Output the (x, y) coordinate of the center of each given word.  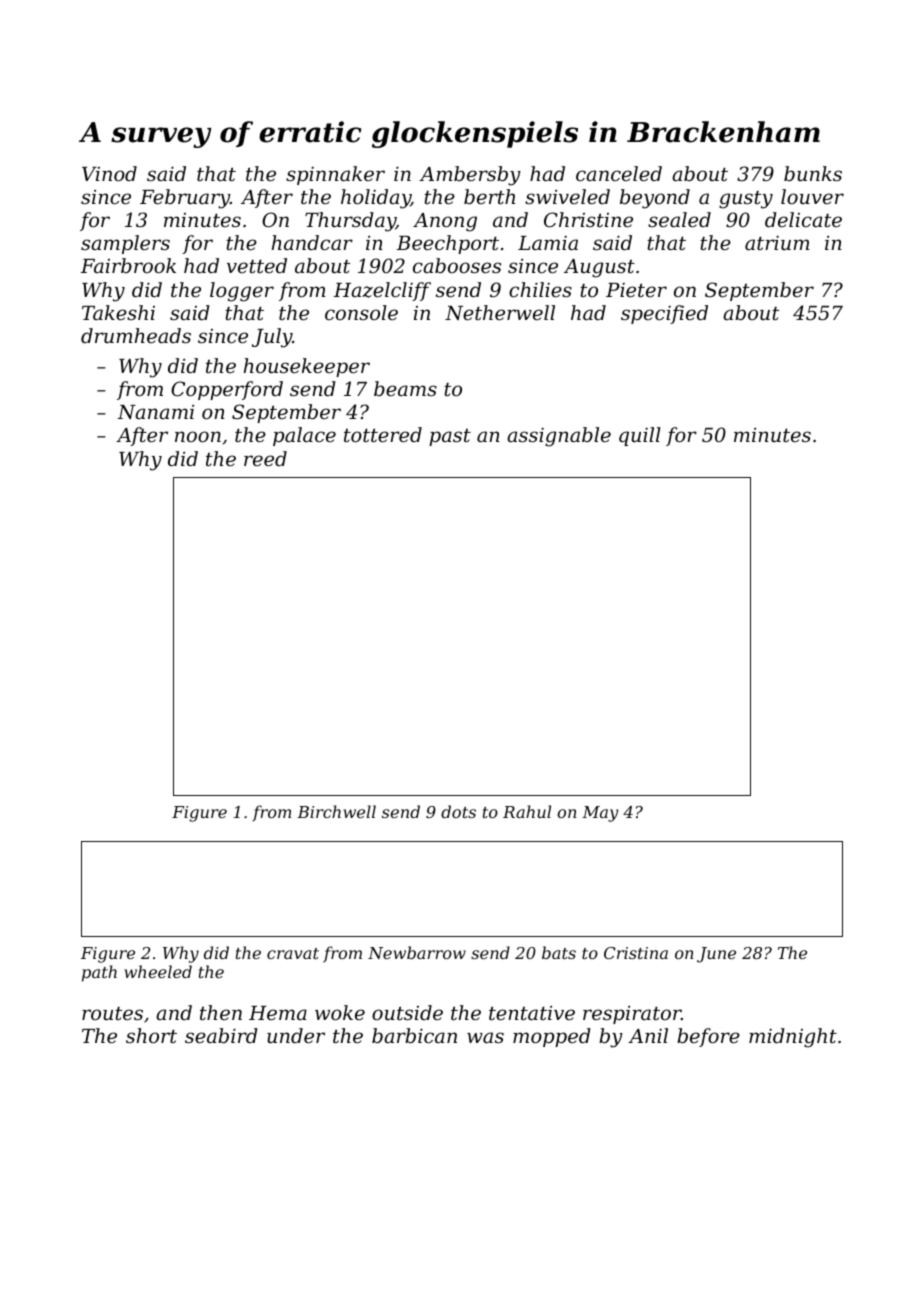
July (272, 338)
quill (640, 436)
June (716, 955)
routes (112, 1013)
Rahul (527, 811)
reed (265, 458)
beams (405, 388)
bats (559, 952)
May (600, 814)
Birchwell (336, 811)
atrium (777, 243)
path (99, 973)
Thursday (350, 222)
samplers (125, 244)
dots (458, 811)
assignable (559, 437)
